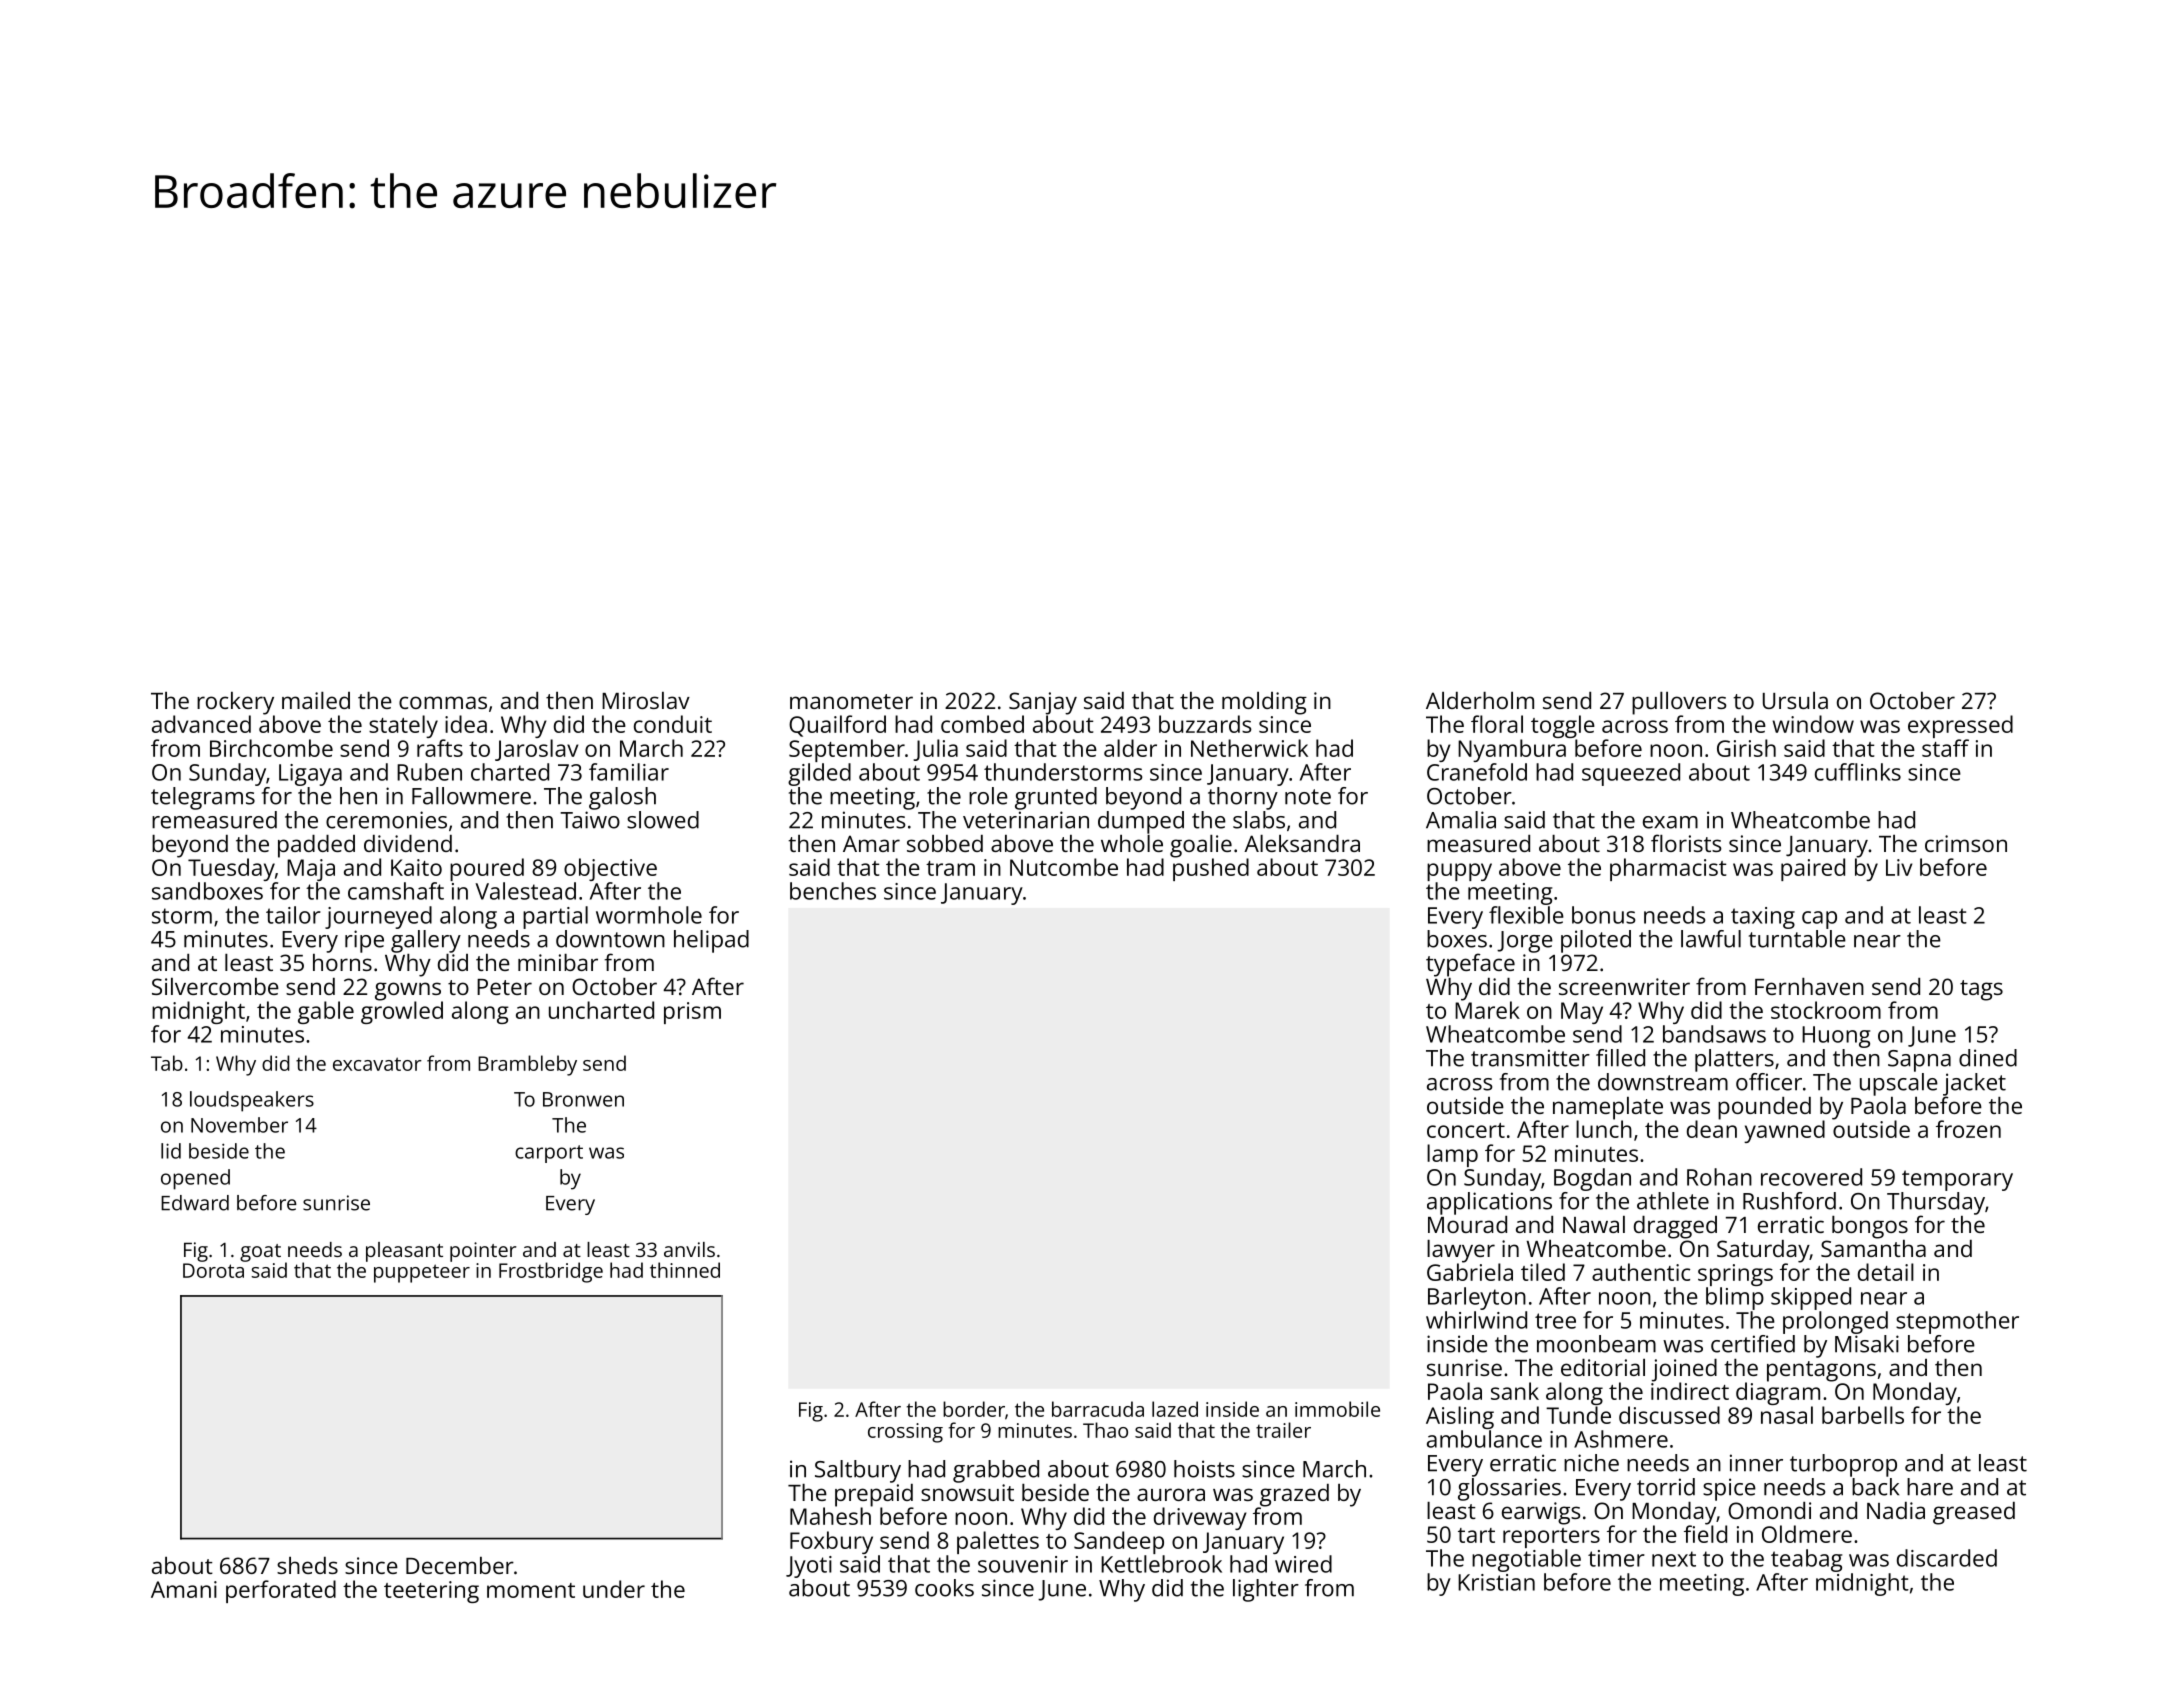  Describe the element at coordinates (1249, 748) in the screenshot. I see `Netherwick` at that location.
